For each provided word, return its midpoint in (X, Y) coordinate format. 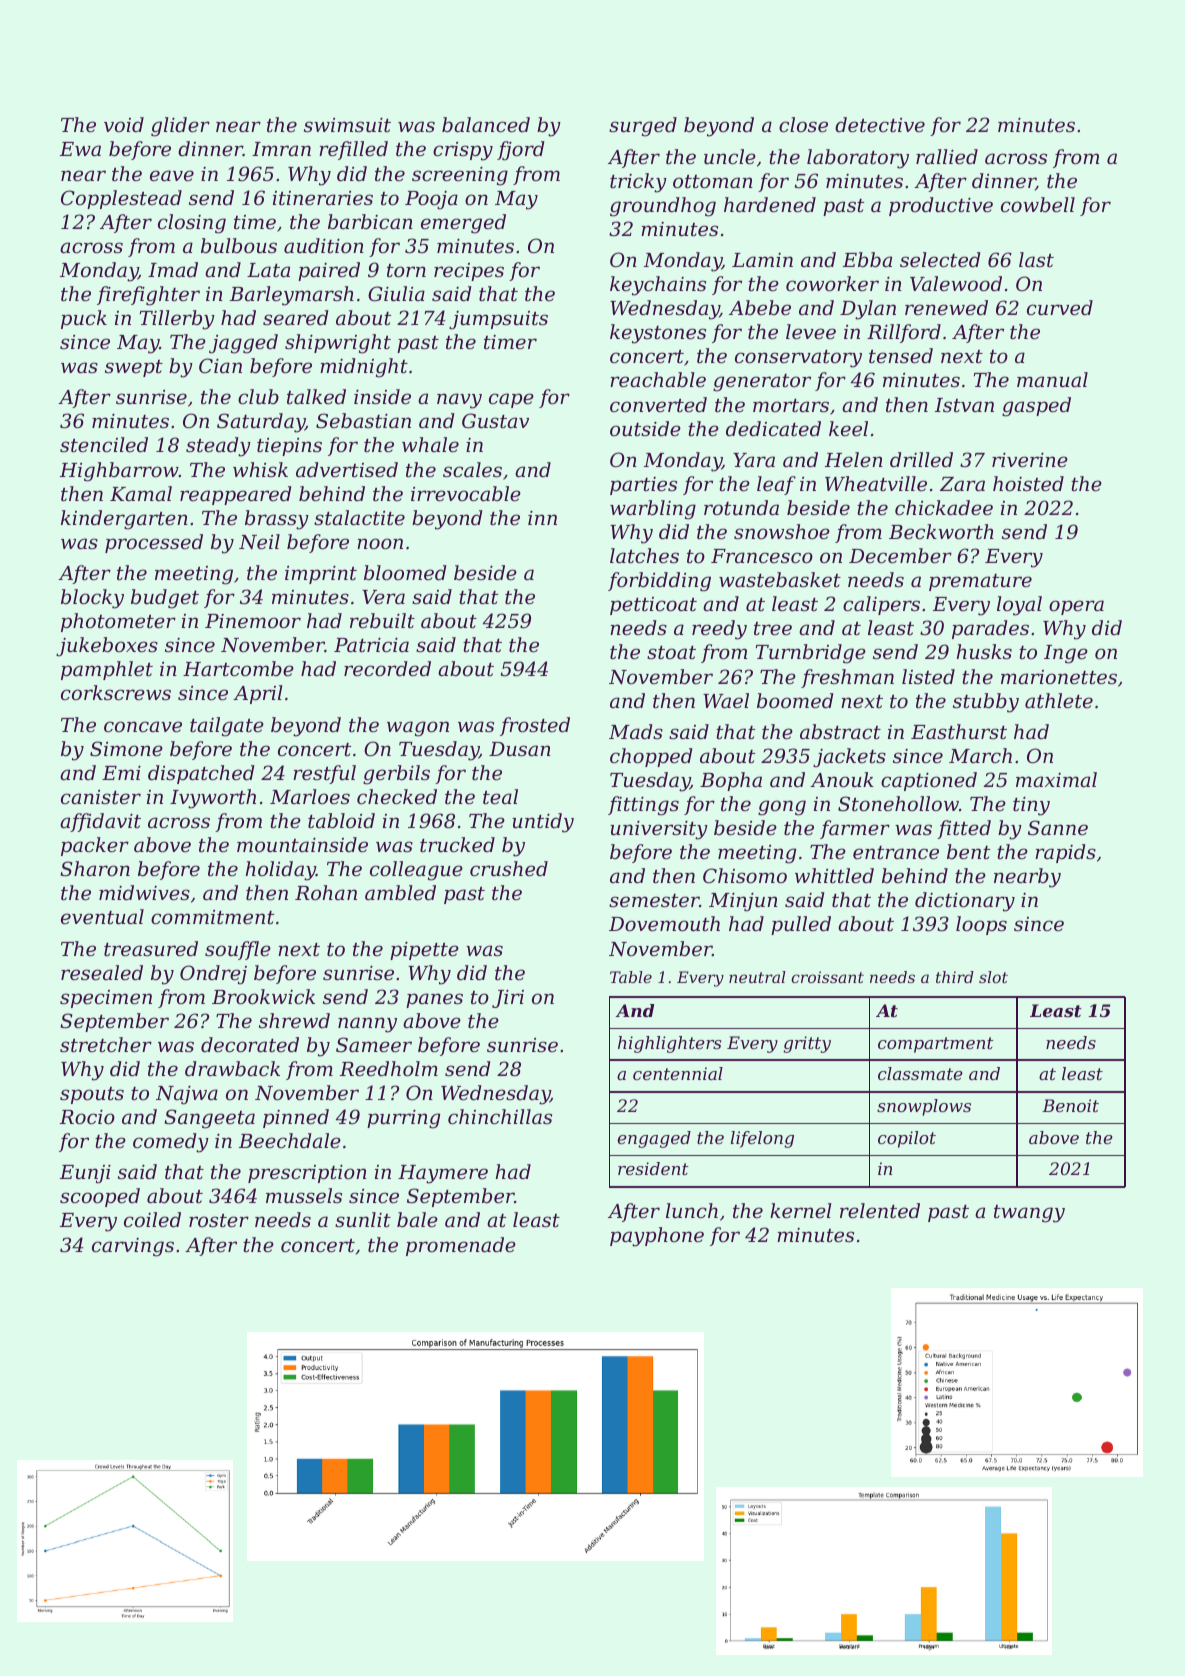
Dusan (520, 749)
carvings (133, 1247)
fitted (964, 829)
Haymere (443, 1174)
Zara (962, 484)
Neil (259, 541)
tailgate (227, 727)
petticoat (653, 606)
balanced (486, 124)
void (124, 124)
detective (880, 124)
